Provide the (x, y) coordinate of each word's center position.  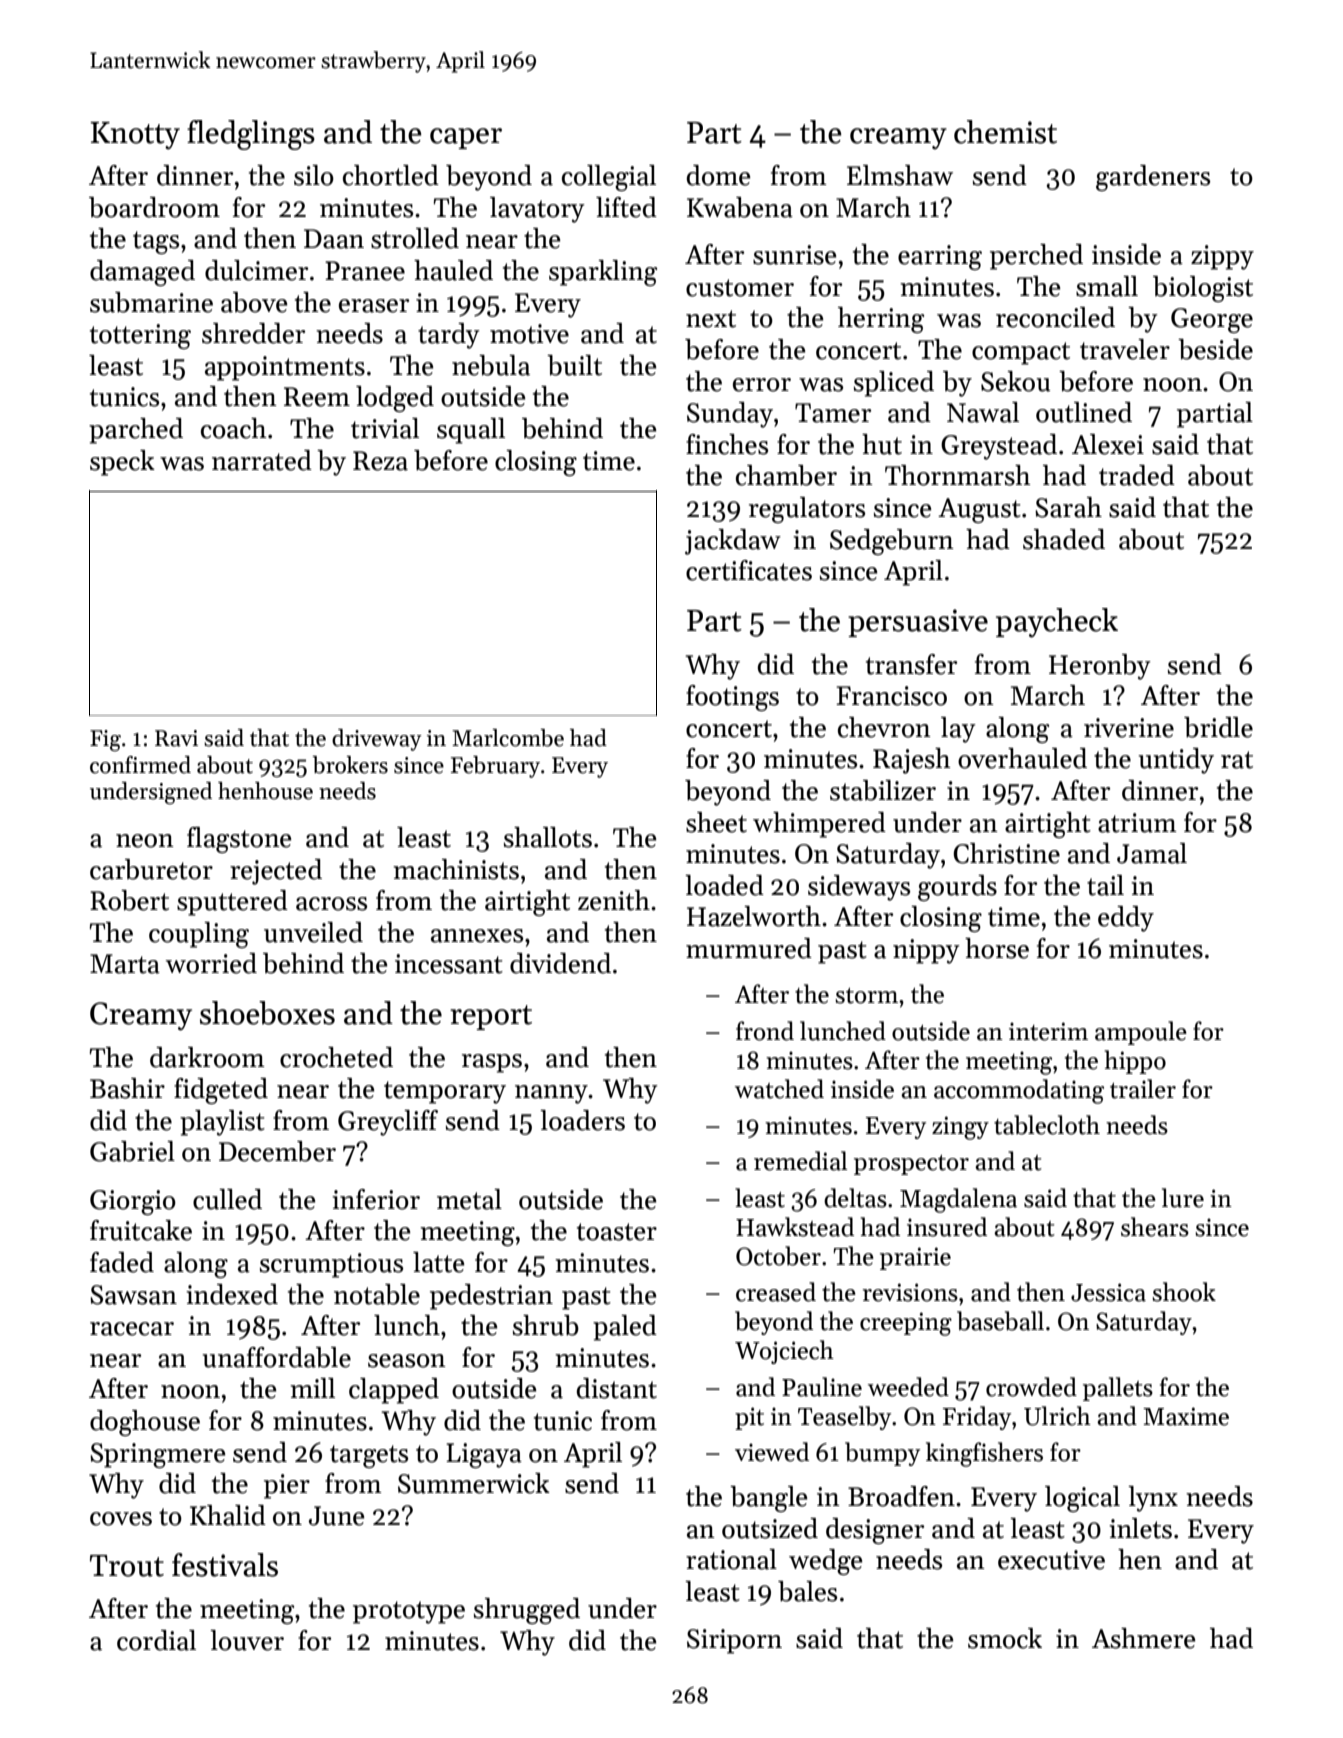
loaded (724, 885)
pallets (1118, 1389)
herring (881, 320)
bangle (769, 1499)
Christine (1006, 853)
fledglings (251, 135)
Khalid (228, 1515)
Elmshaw (900, 175)
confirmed (140, 765)
